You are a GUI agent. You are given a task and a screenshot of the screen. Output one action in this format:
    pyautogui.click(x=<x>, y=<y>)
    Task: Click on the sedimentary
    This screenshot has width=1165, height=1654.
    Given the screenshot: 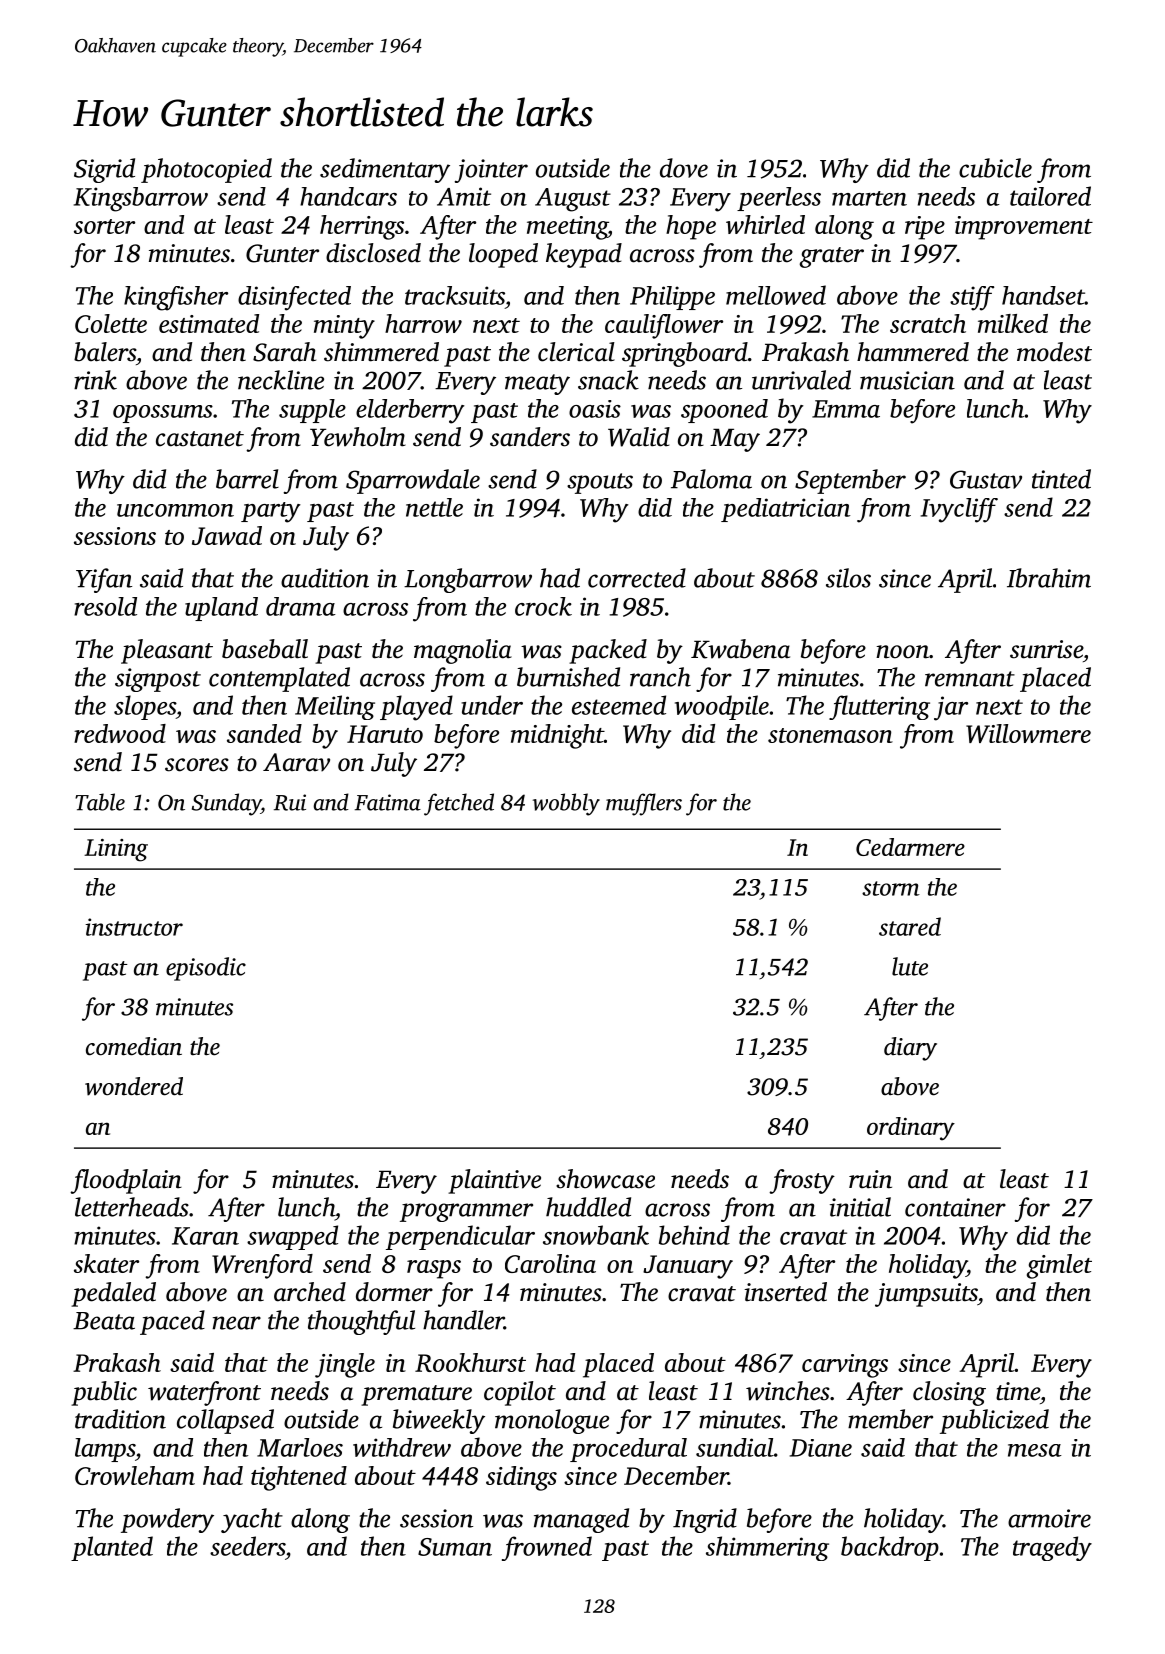 What is the action you would take?
    pyautogui.click(x=385, y=170)
